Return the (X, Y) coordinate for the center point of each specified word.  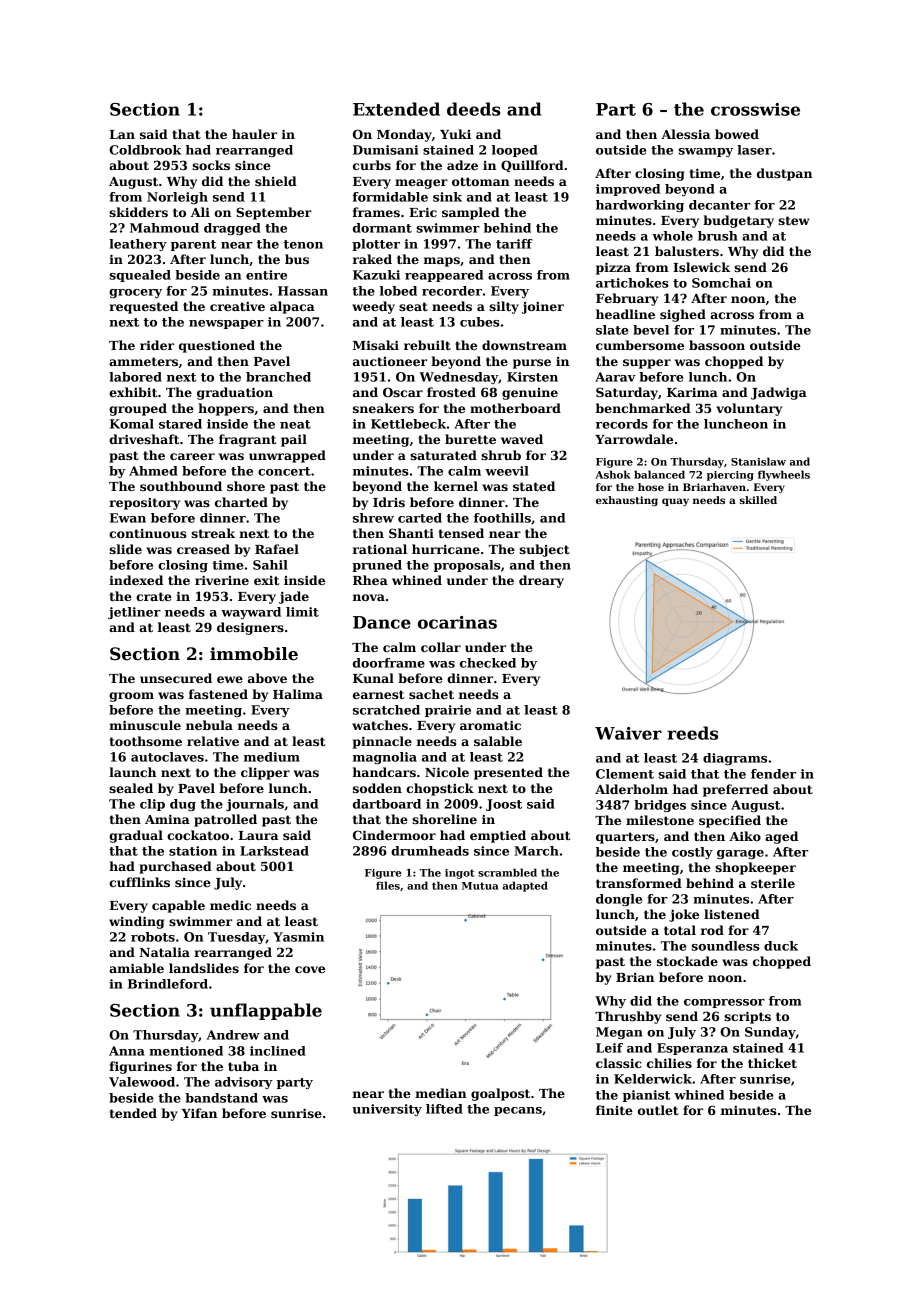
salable (498, 741)
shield (276, 181)
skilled (758, 500)
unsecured (176, 678)
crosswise (755, 109)
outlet (658, 1110)
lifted (444, 1109)
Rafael (277, 549)
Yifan (199, 1113)
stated (534, 486)
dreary (541, 581)
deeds (474, 109)
